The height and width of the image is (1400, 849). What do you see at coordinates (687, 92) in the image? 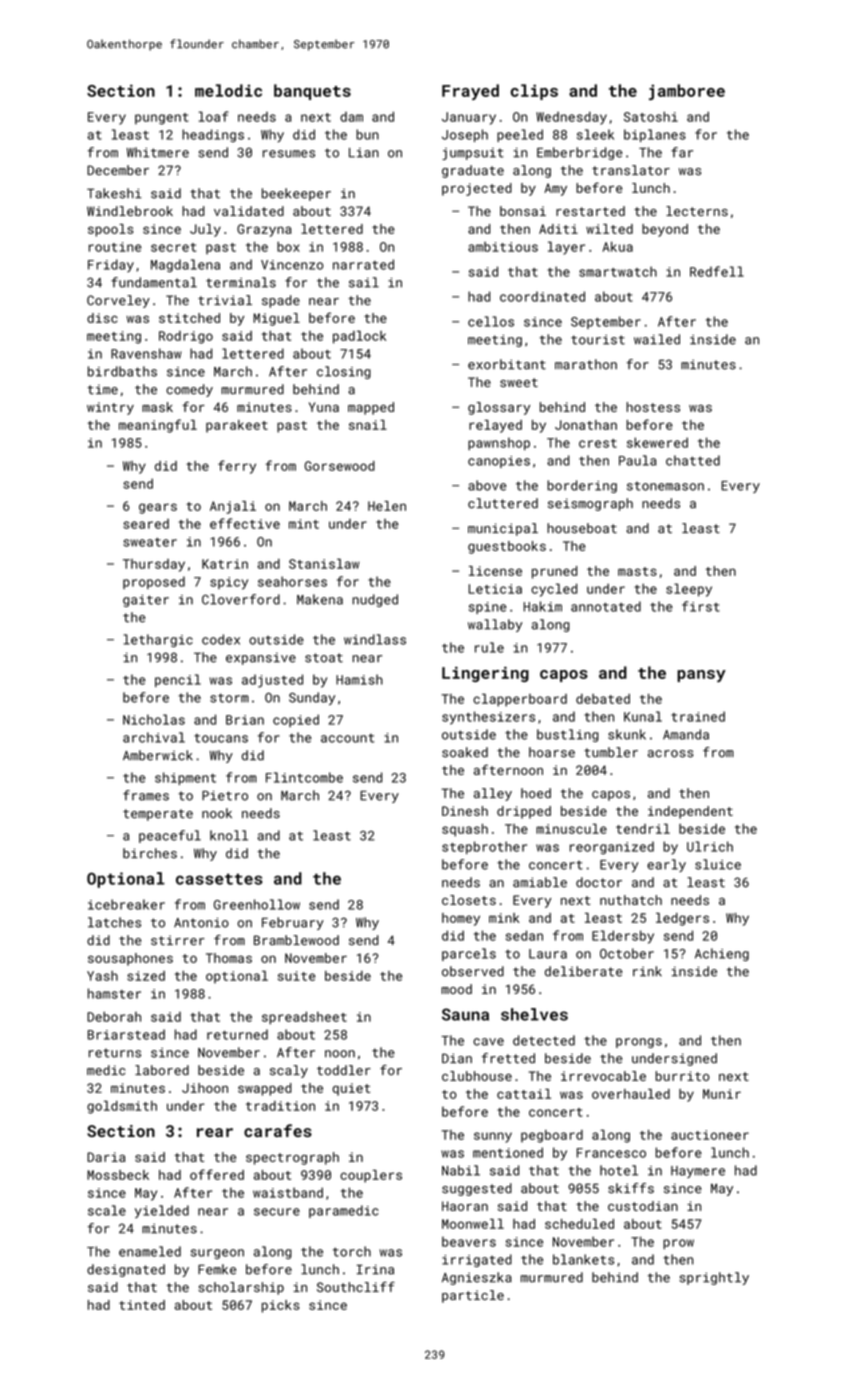
I see `jamboree` at bounding box center [687, 92].
